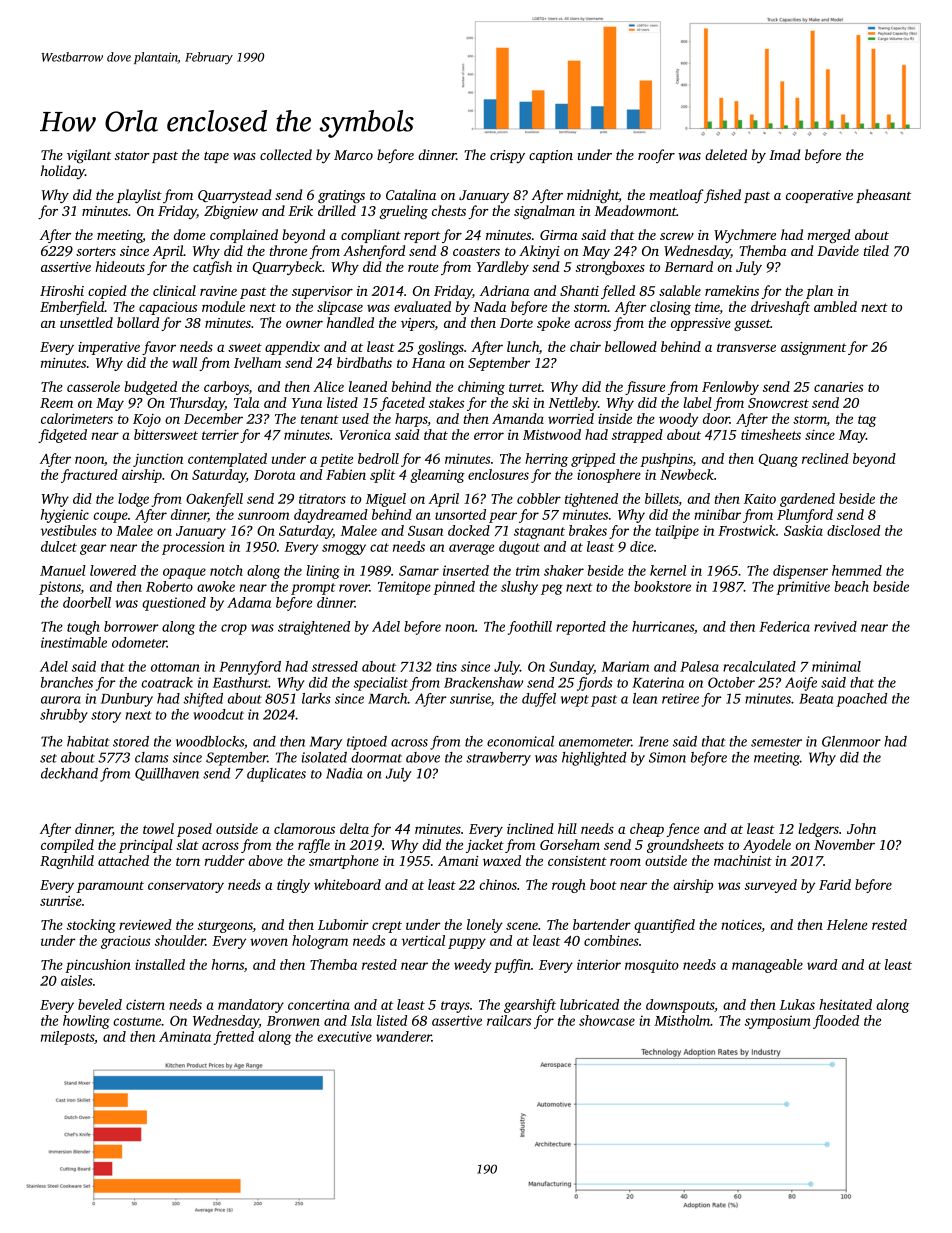 The width and height of the page is (952, 1233). What do you see at coordinates (784, 154) in the page?
I see `Imad` at bounding box center [784, 154].
